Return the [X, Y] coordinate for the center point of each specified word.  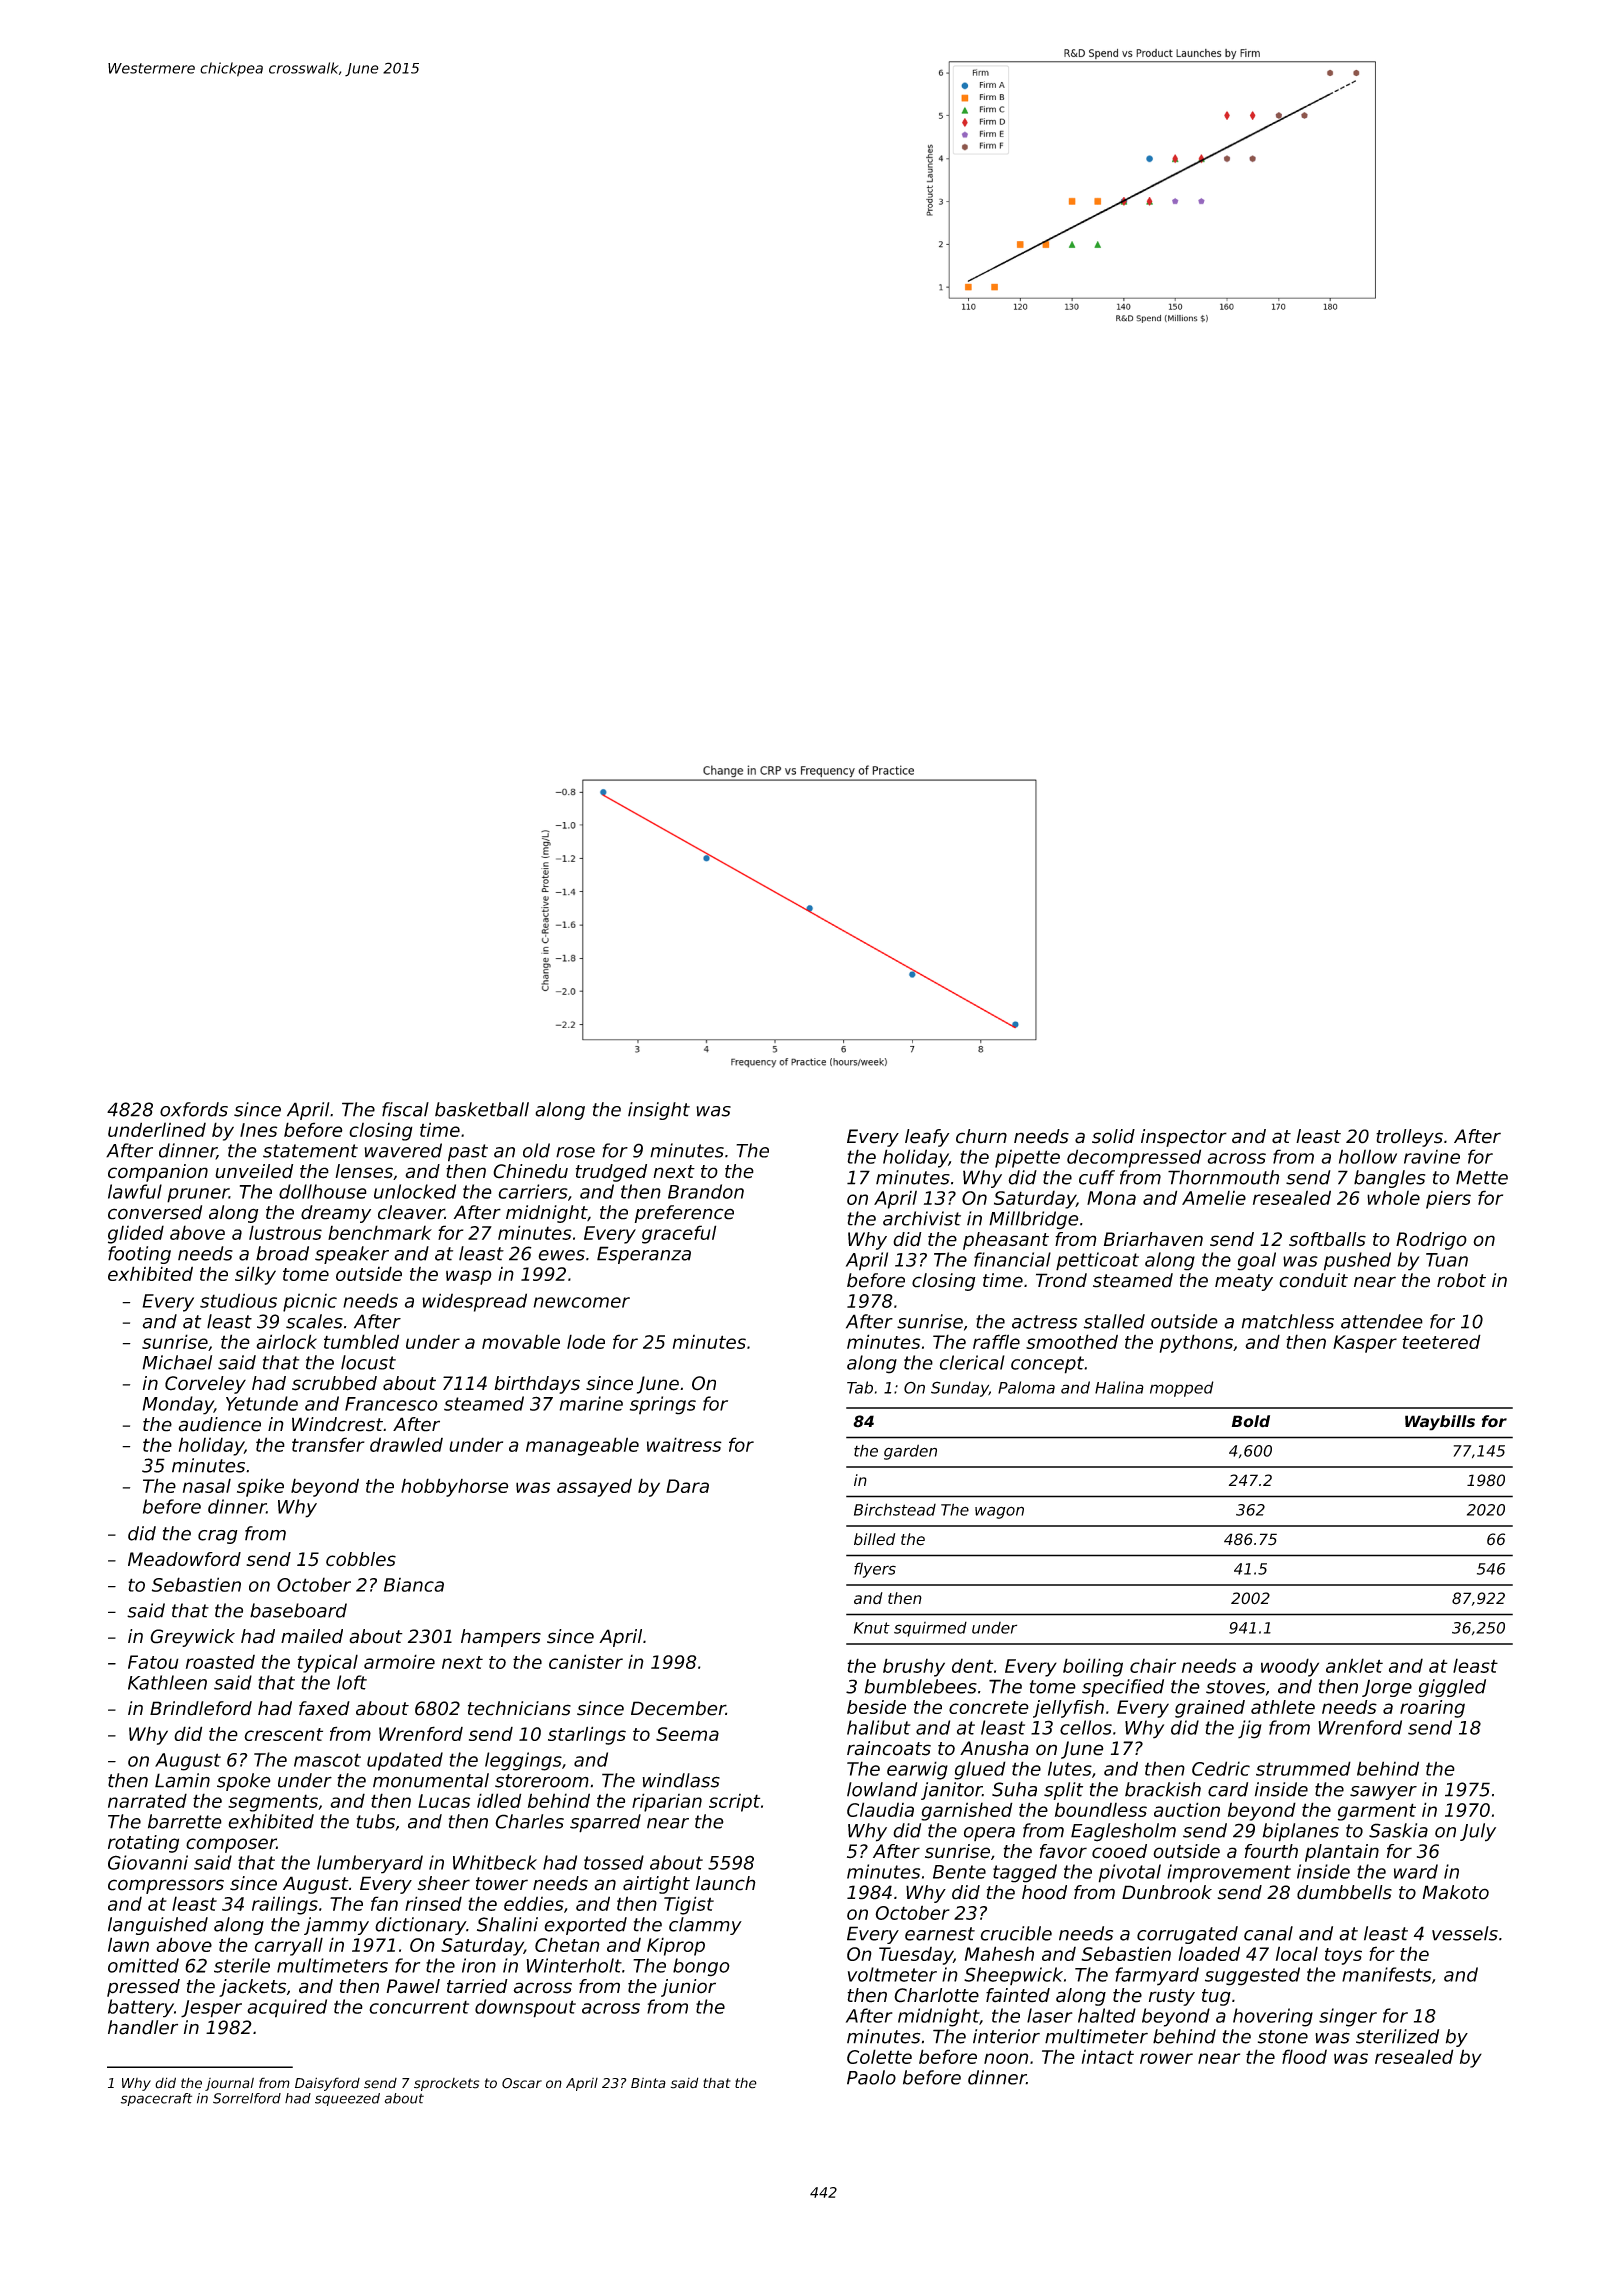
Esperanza [644, 1255]
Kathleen [167, 1682]
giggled [1452, 1688]
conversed [155, 1212]
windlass [681, 1780]
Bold [1251, 1421]
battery [141, 2008]
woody [1290, 1667]
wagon [999, 1512]
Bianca [414, 1585]
